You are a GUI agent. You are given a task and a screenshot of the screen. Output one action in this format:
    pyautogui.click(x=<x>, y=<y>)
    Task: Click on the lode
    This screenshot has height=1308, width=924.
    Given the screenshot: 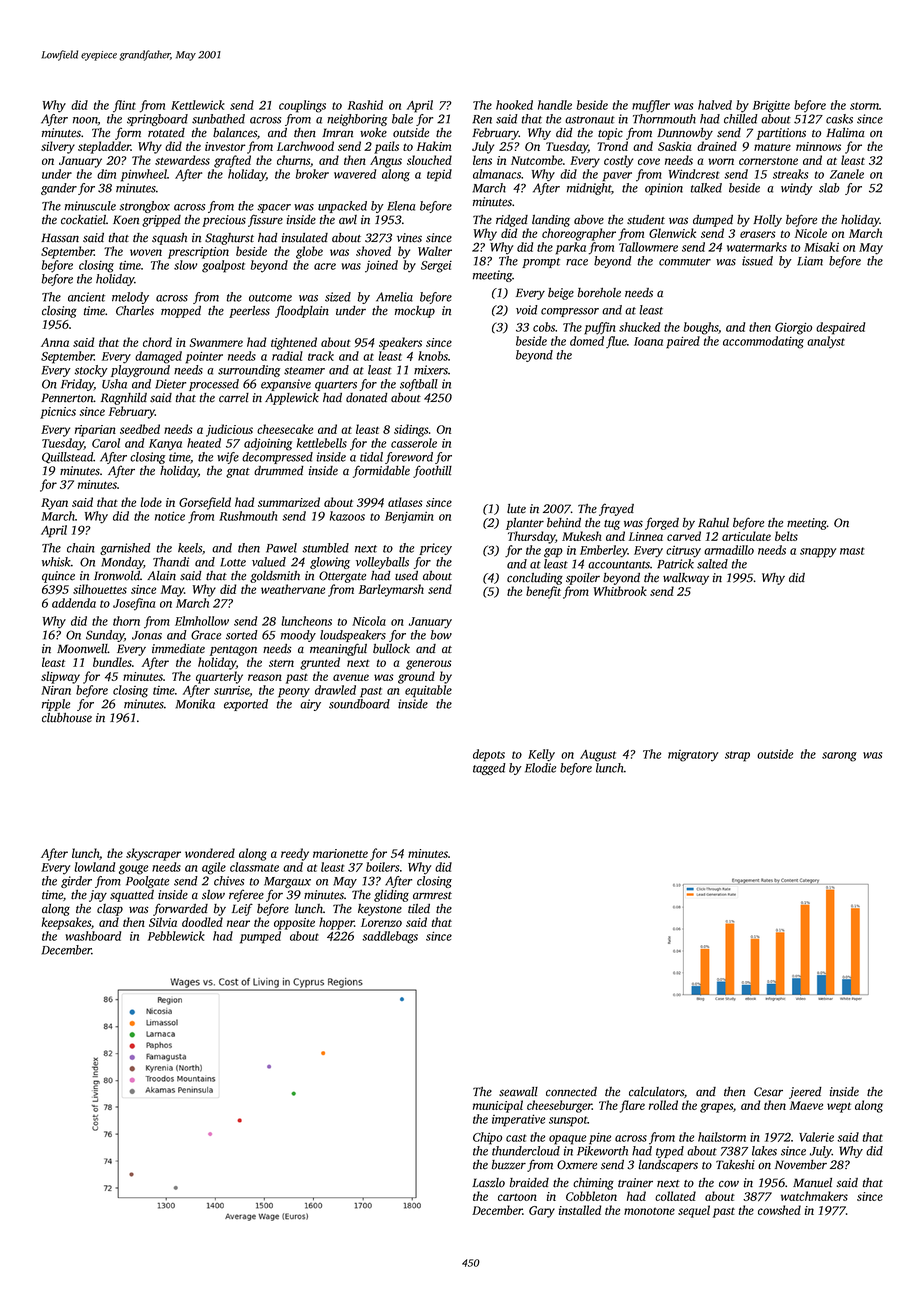 What is the action you would take?
    pyautogui.click(x=151, y=502)
